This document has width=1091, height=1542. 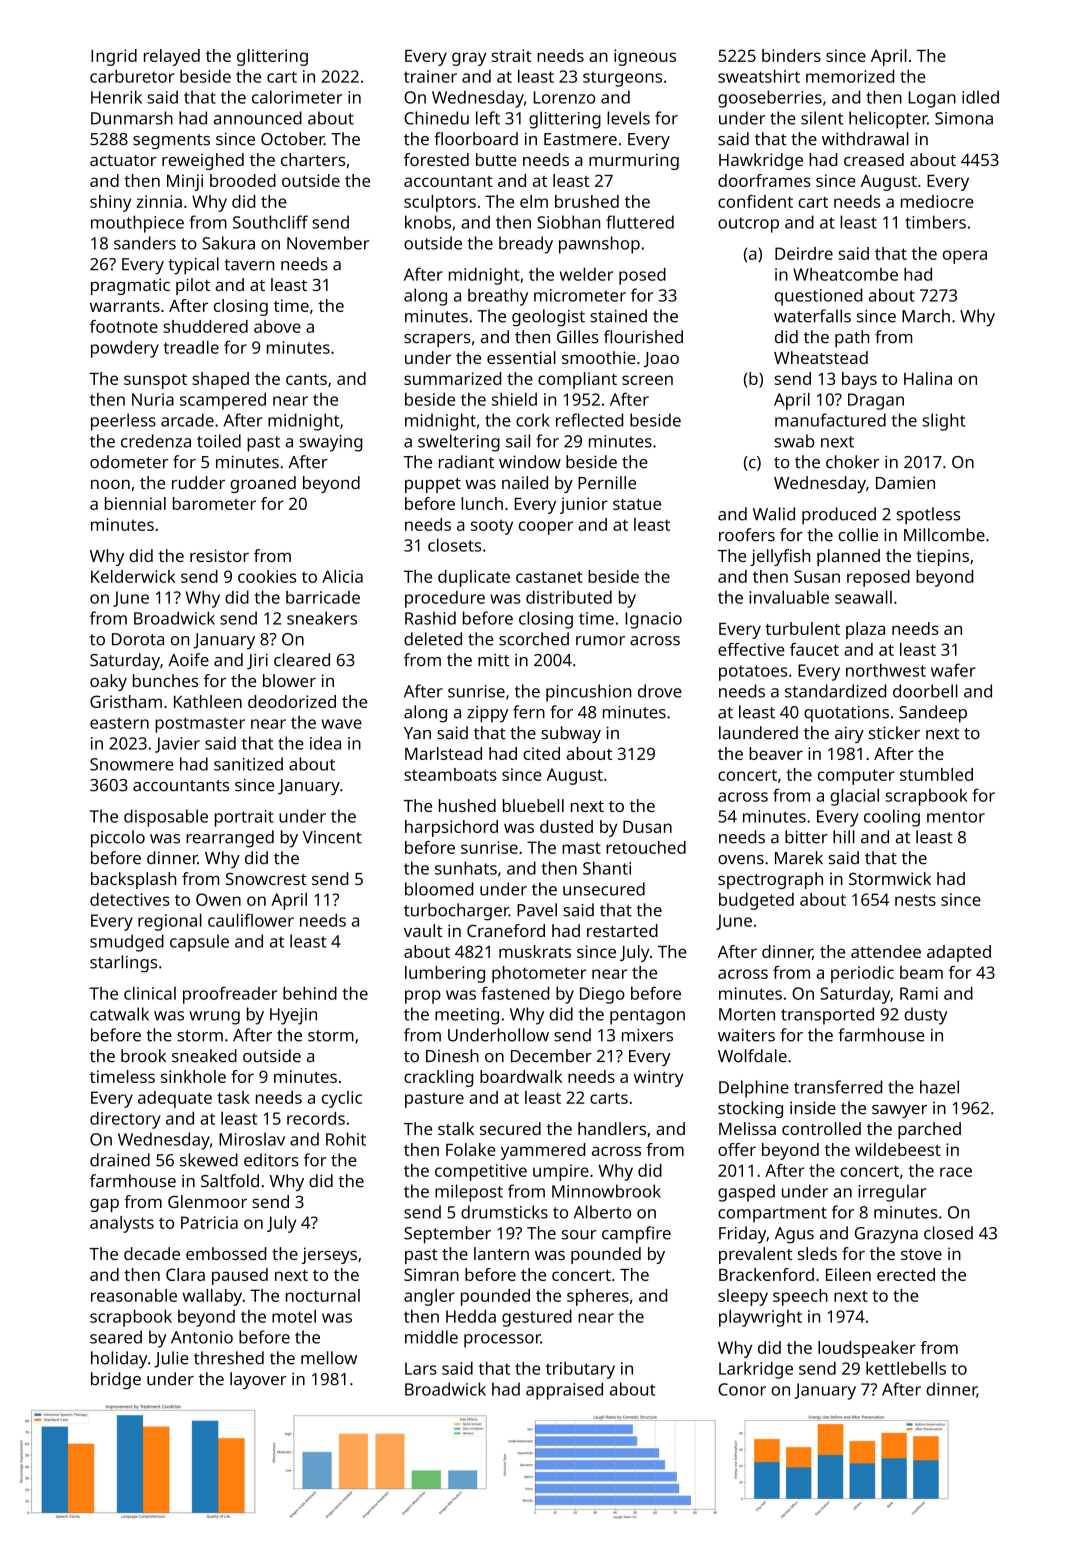 What do you see at coordinates (737, 1149) in the document?
I see `offer` at bounding box center [737, 1149].
